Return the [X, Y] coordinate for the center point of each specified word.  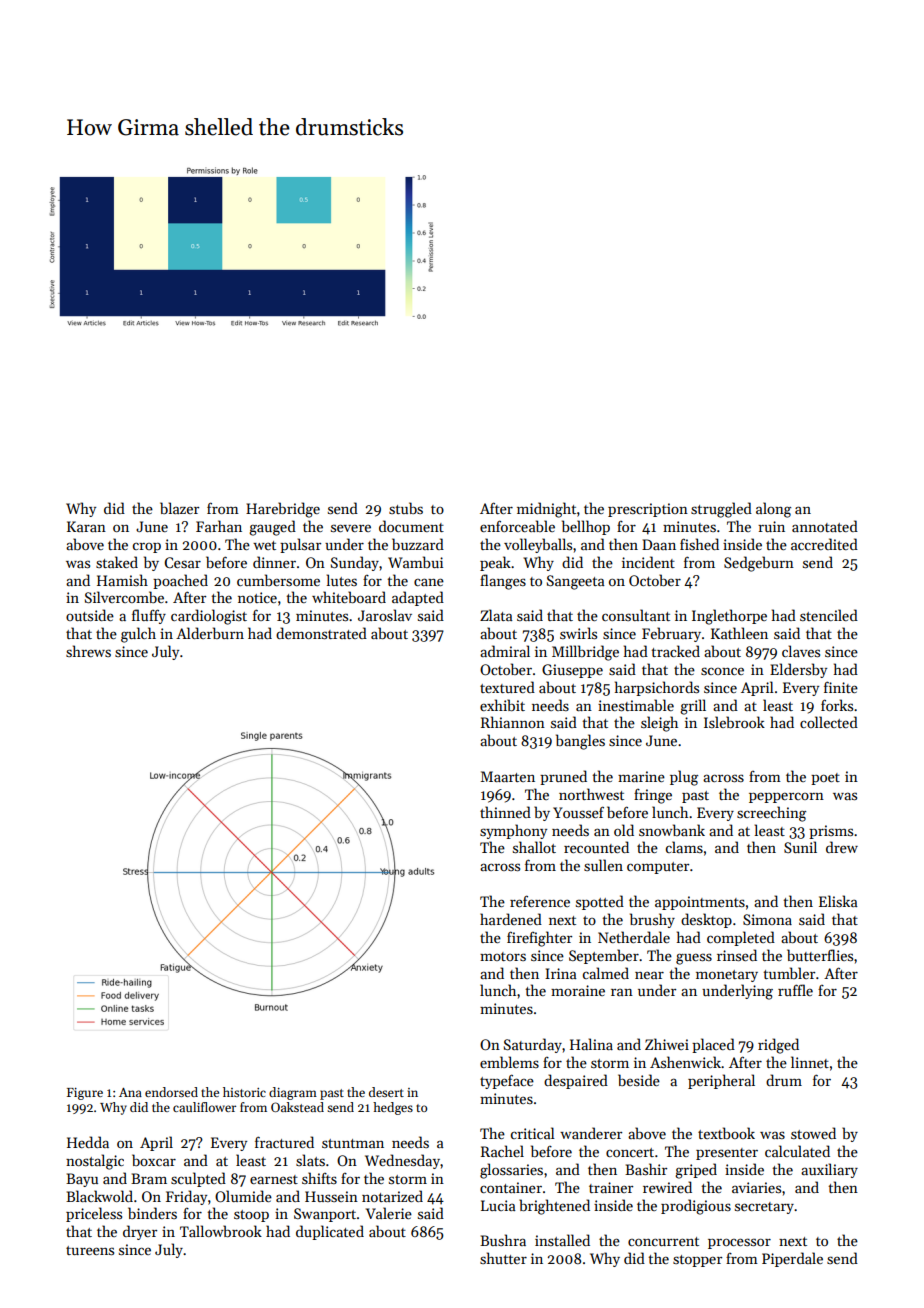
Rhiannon [513, 722]
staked [117, 562]
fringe [653, 796]
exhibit [502, 705]
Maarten [508, 776]
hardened [511, 919]
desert [386, 1092]
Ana [130, 1092]
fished [699, 544]
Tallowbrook [221, 1231]
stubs [406, 508]
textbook [726, 1133]
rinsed [737, 955]
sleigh [659, 724]
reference [540, 901]
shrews [88, 651]
